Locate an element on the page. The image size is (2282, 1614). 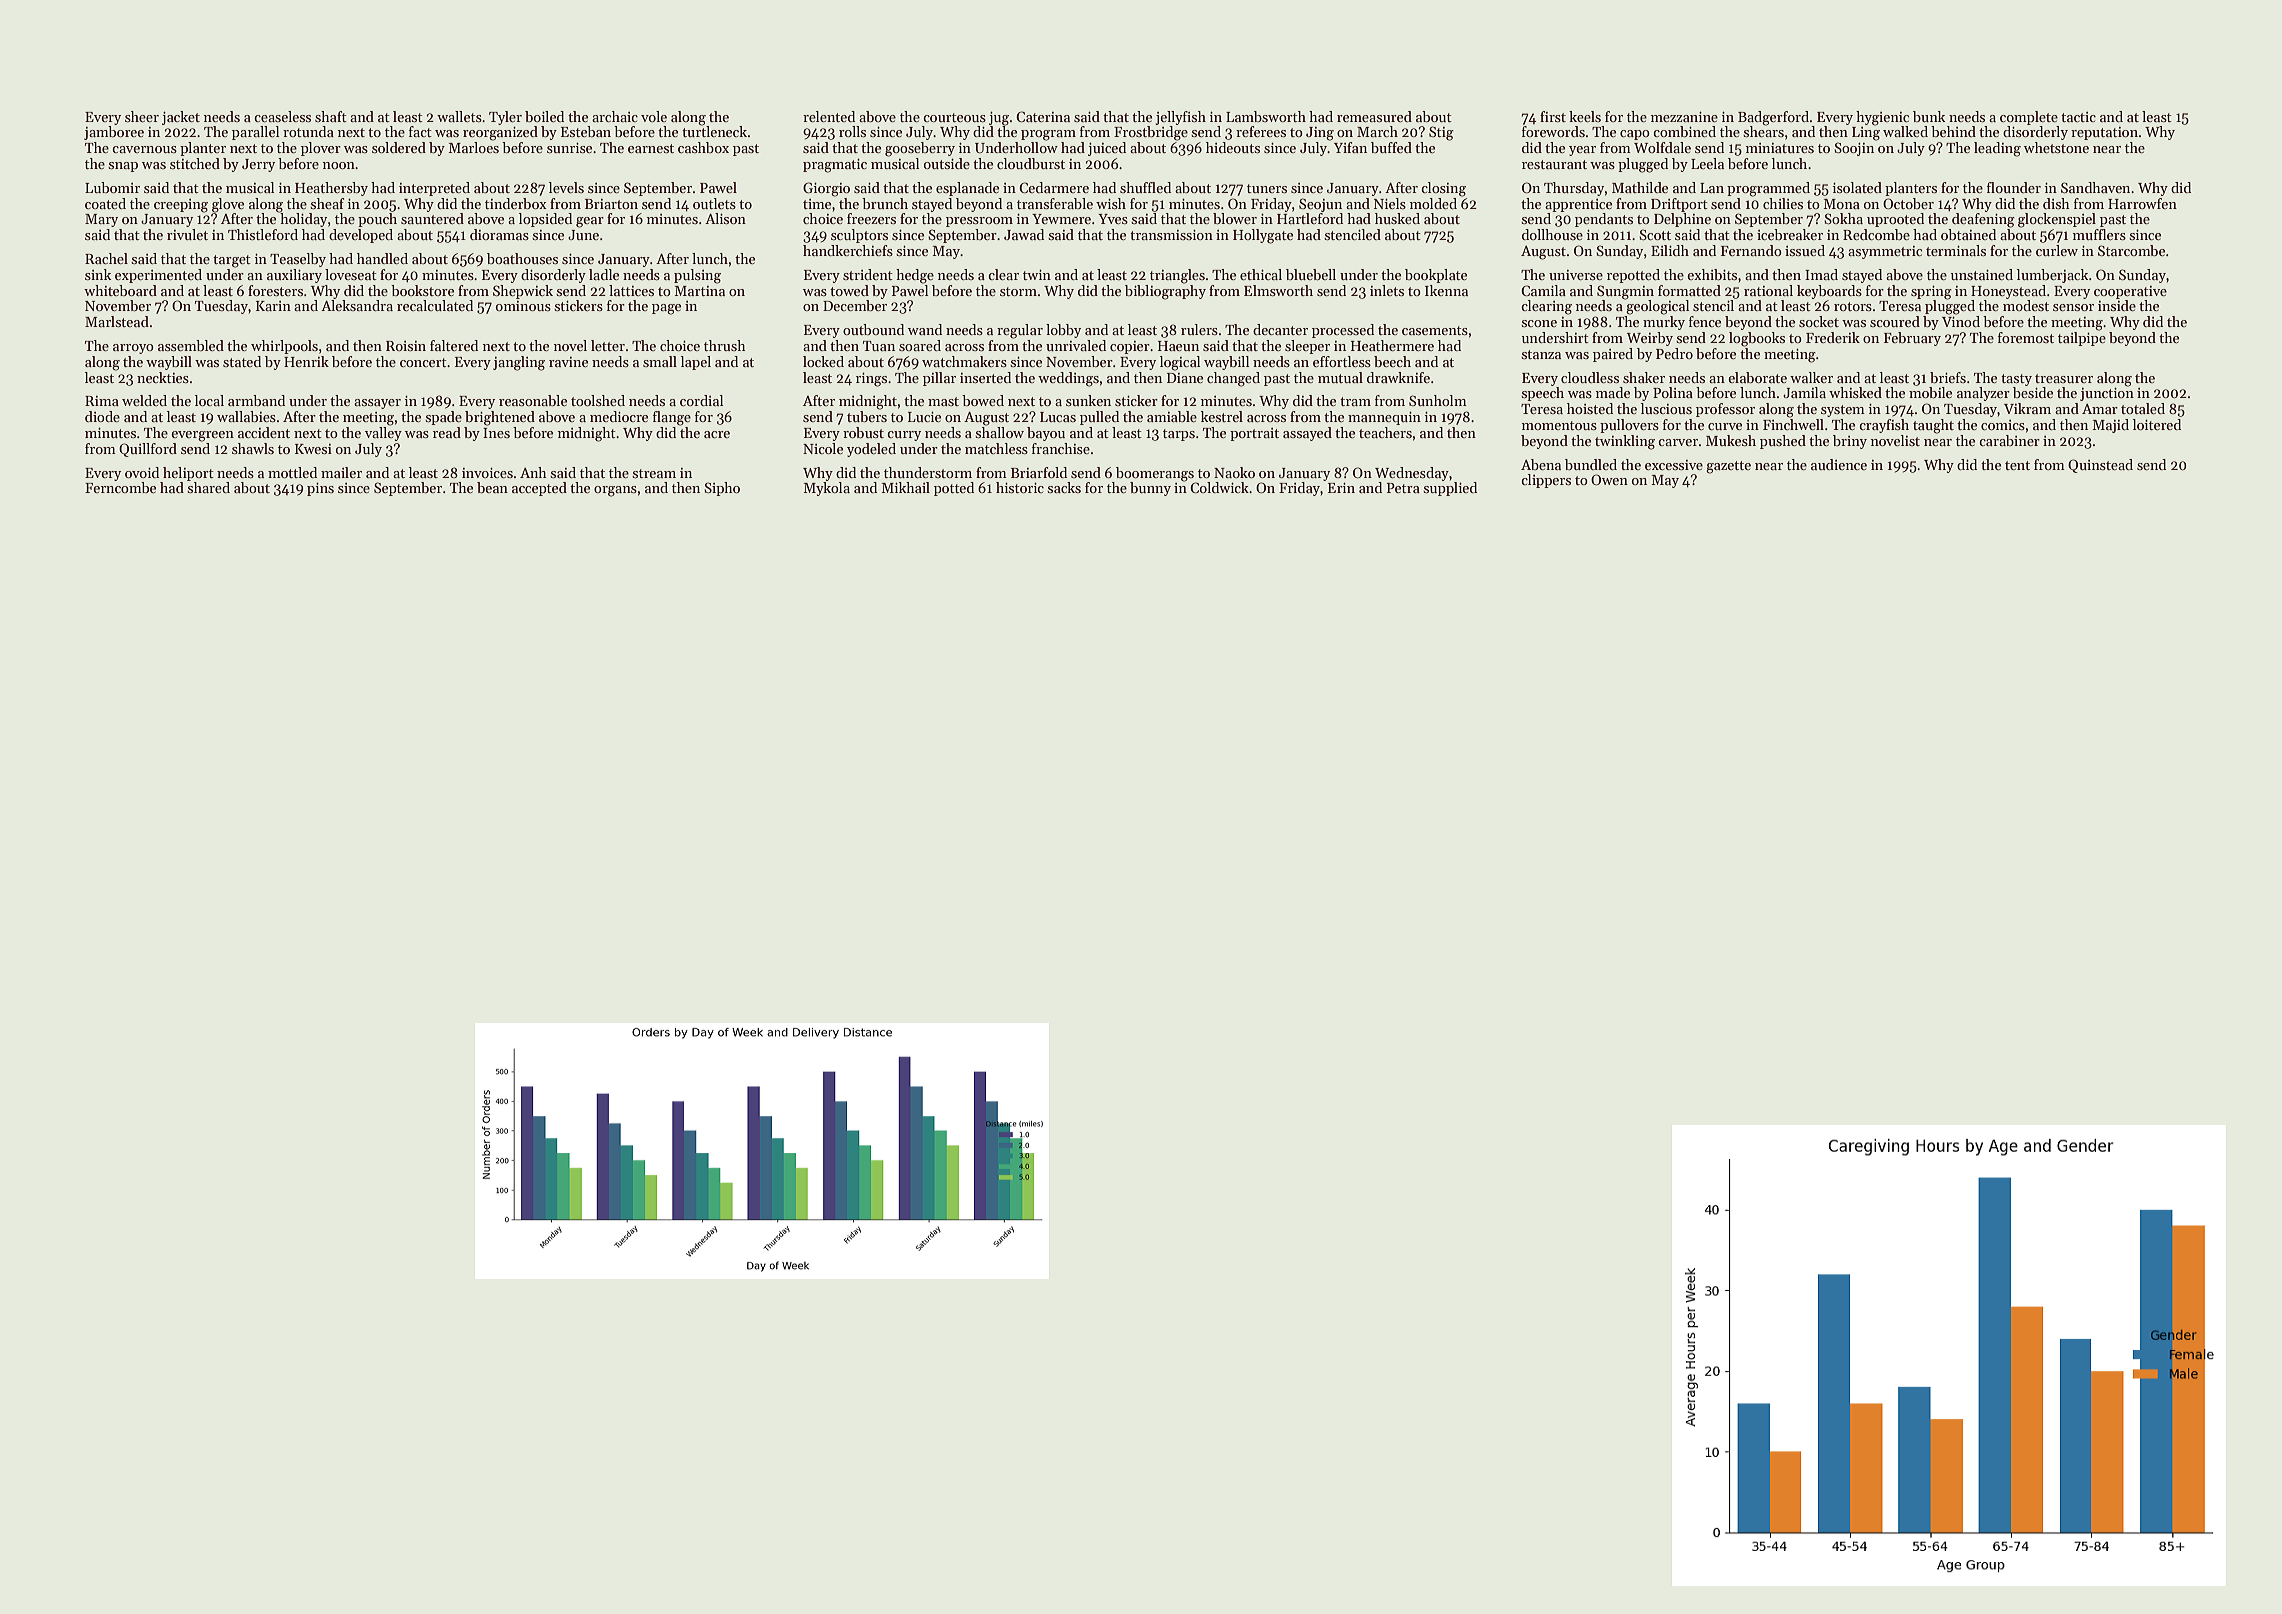
Finchwell is located at coordinates (1793, 424).
